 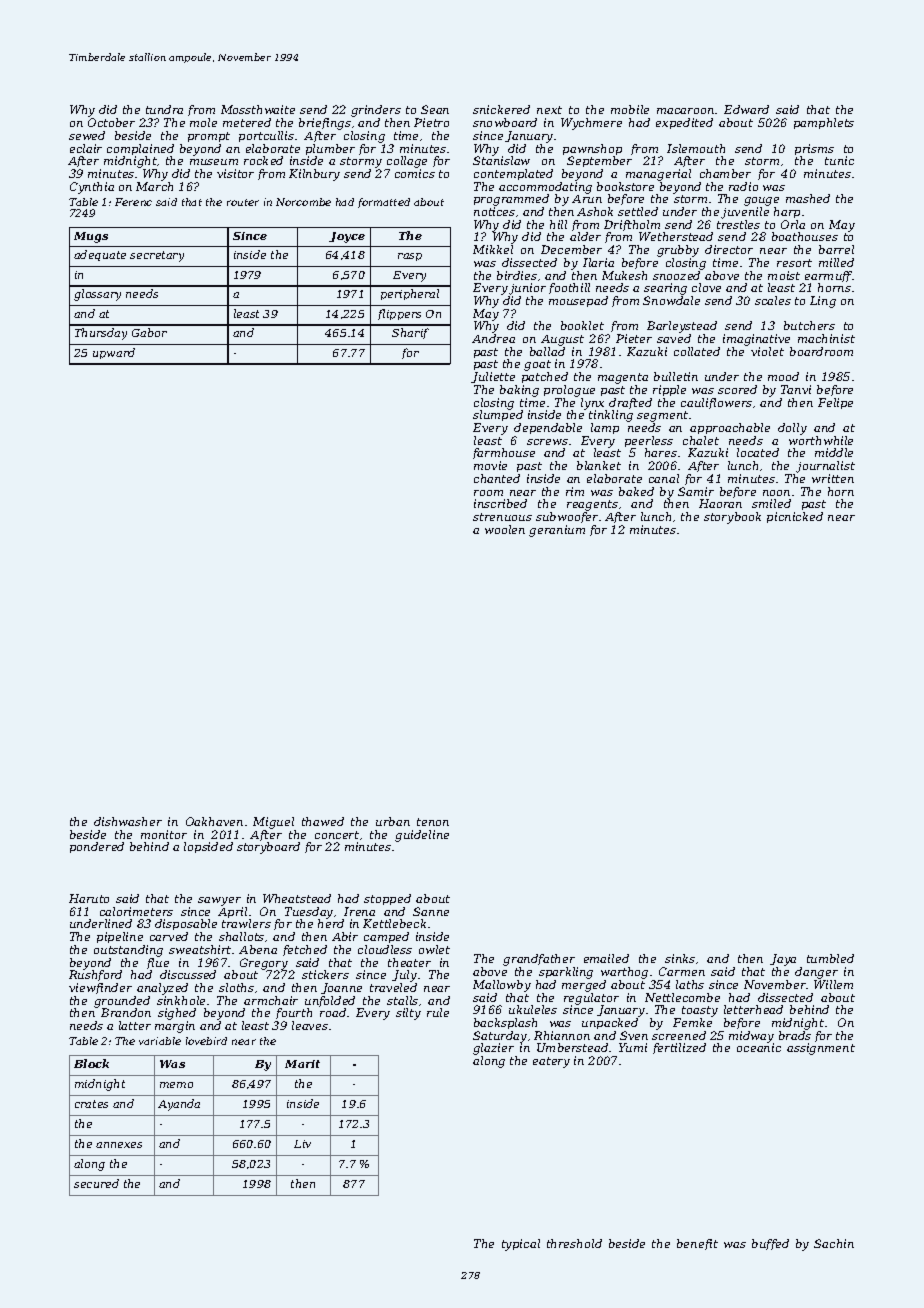 I want to click on woolen, so click(x=505, y=529).
